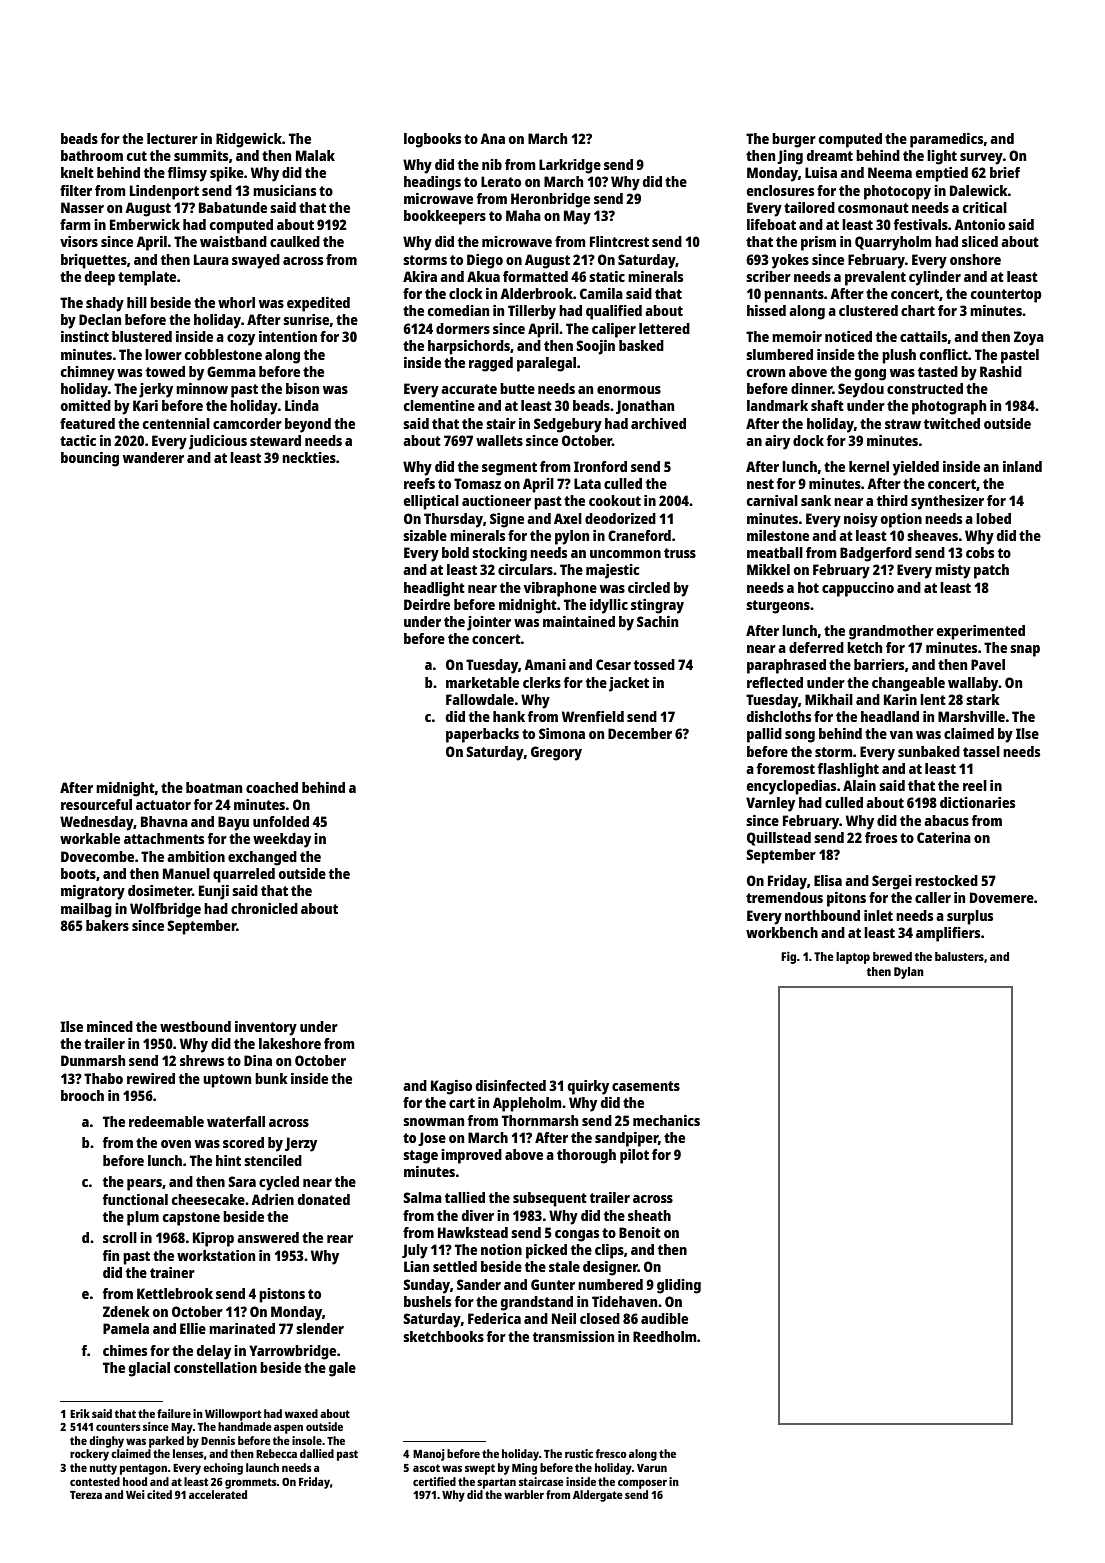 The height and width of the document is (1563, 1105). Describe the element at coordinates (233, 1415) in the document. I see `Willowport` at that location.
